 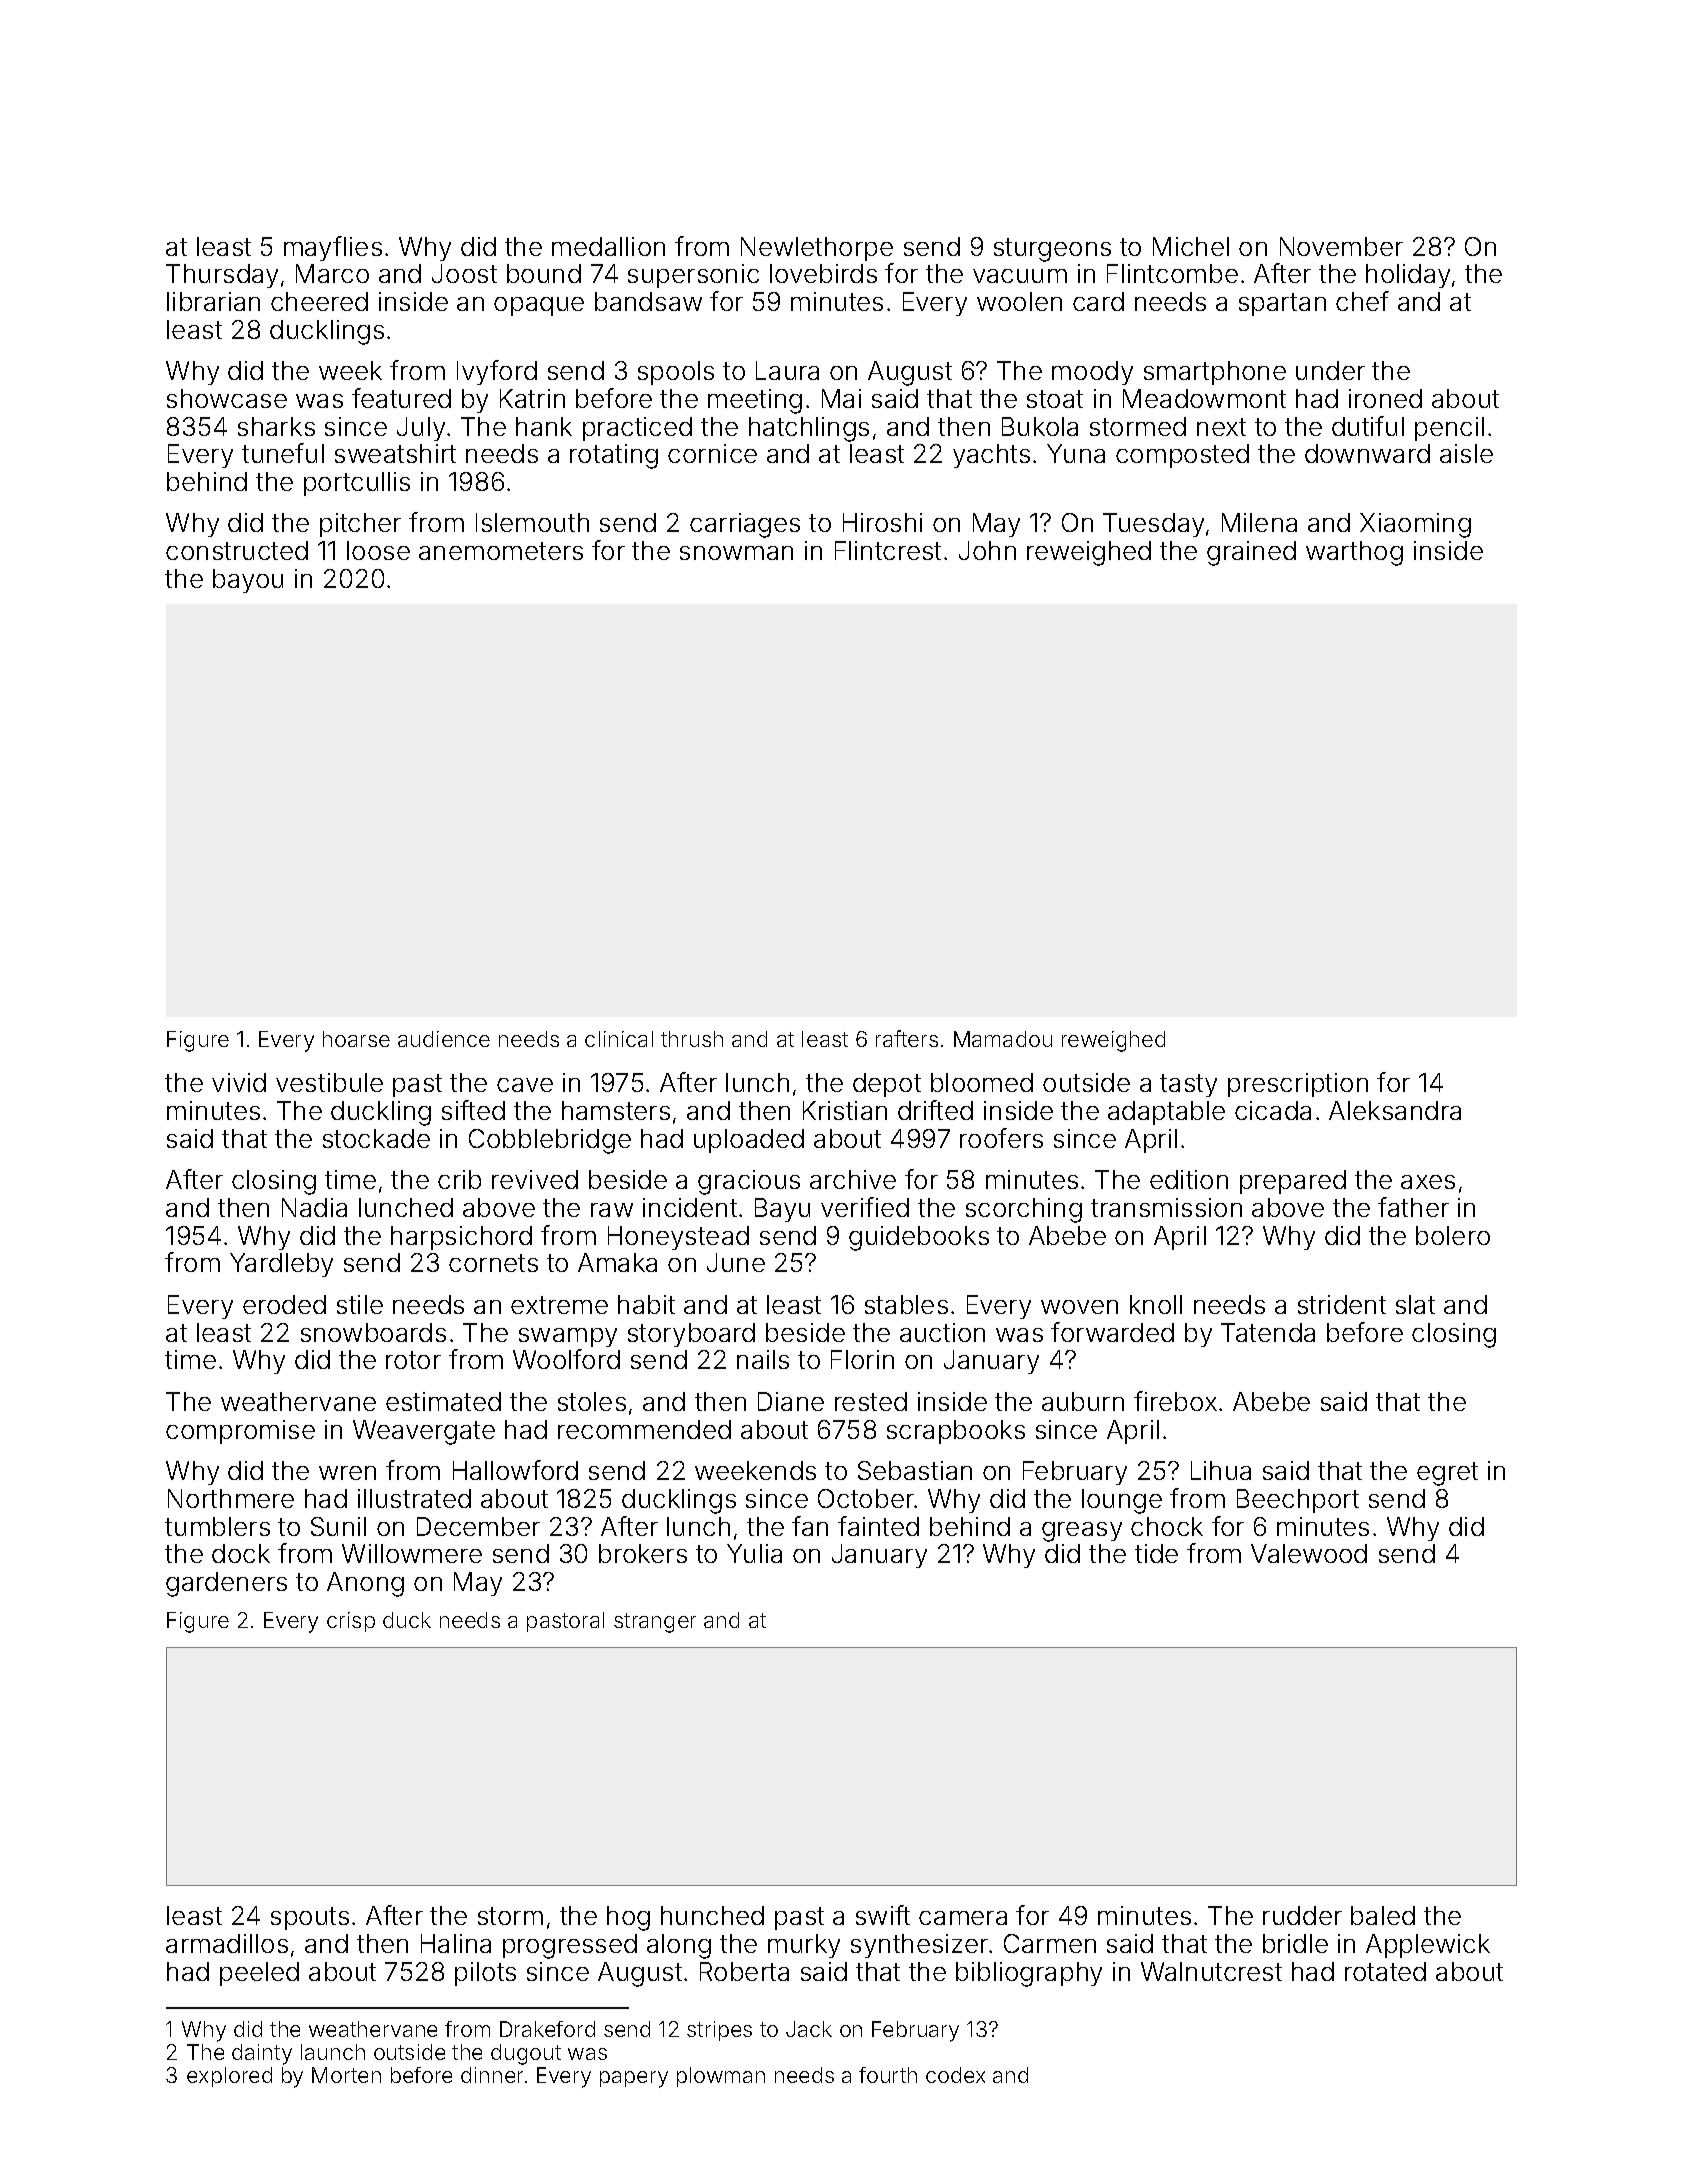 What do you see at coordinates (444, 1039) in the image?
I see `audience` at bounding box center [444, 1039].
